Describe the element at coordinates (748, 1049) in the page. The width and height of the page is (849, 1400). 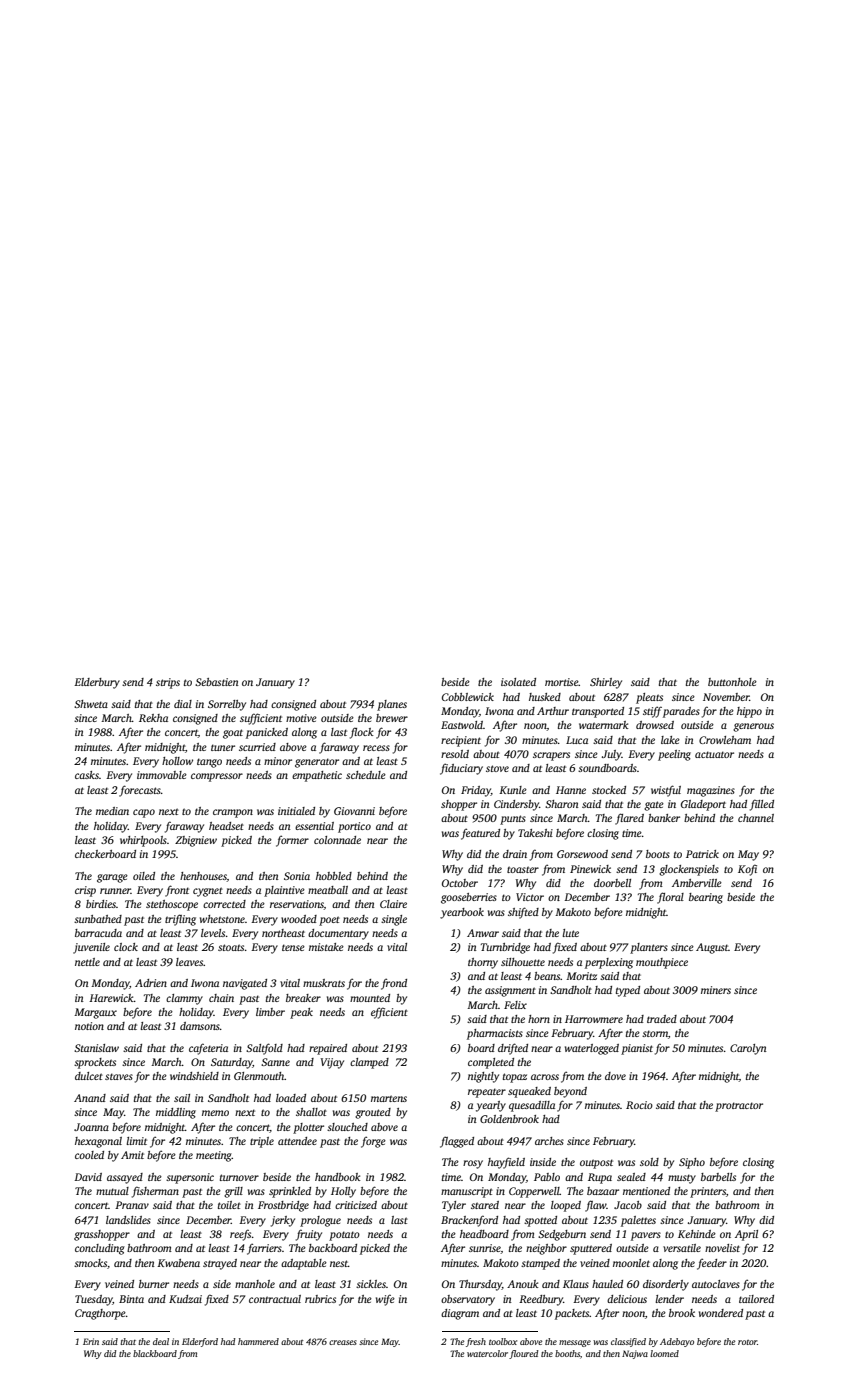
I see `Carolyn` at that location.
